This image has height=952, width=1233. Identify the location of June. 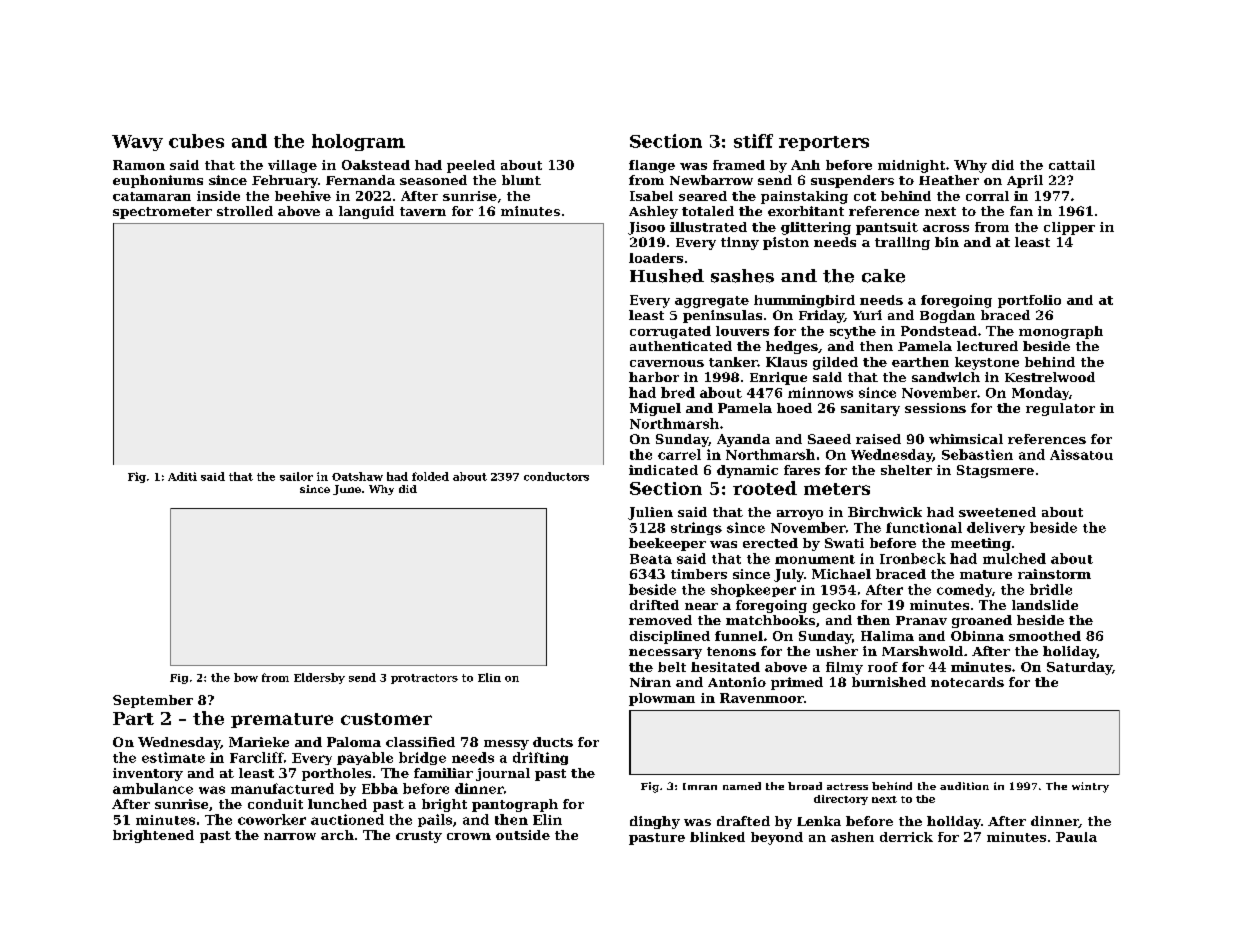
(347, 490).
